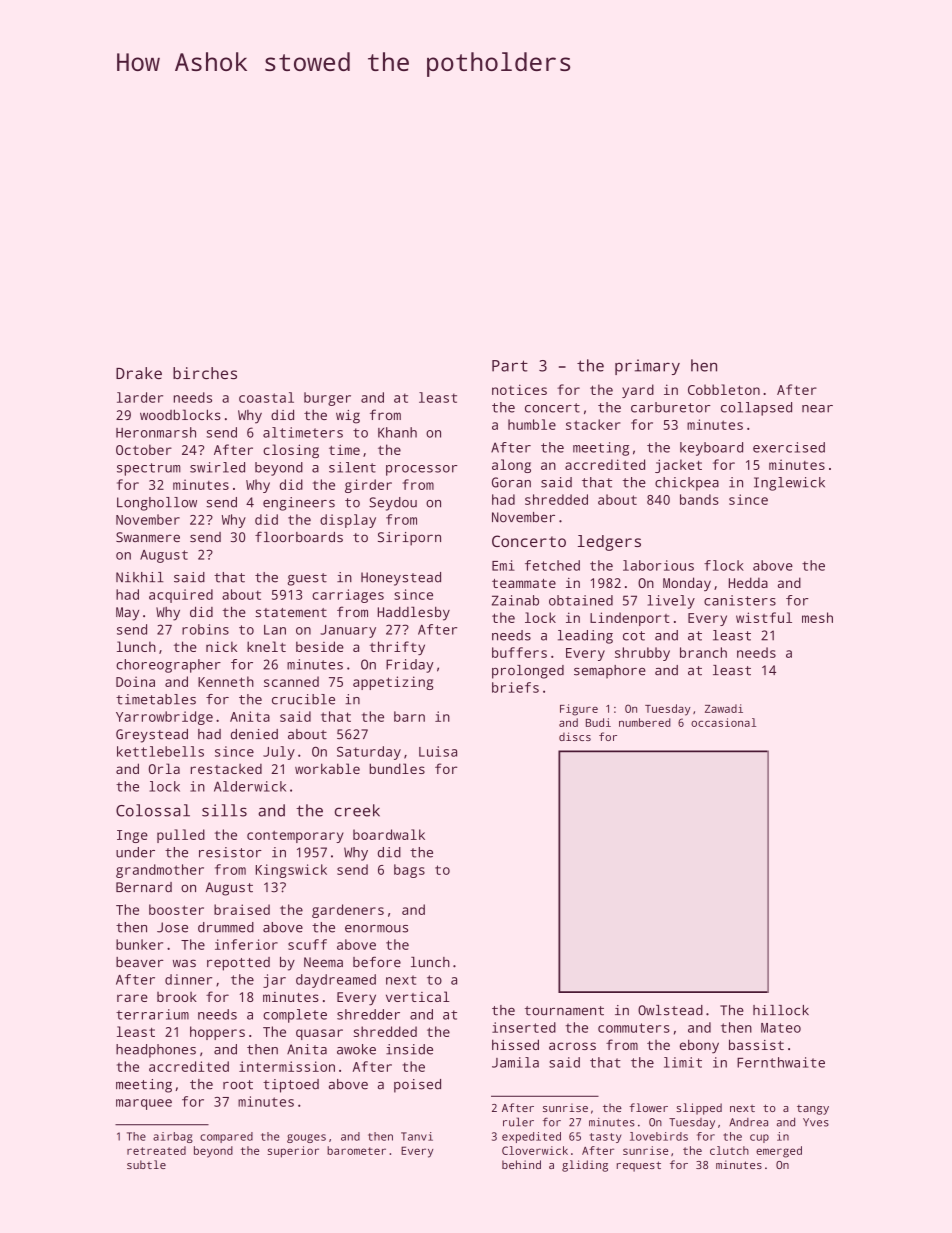 Image resolution: width=952 pixels, height=1233 pixels. I want to click on discs, so click(575, 736).
